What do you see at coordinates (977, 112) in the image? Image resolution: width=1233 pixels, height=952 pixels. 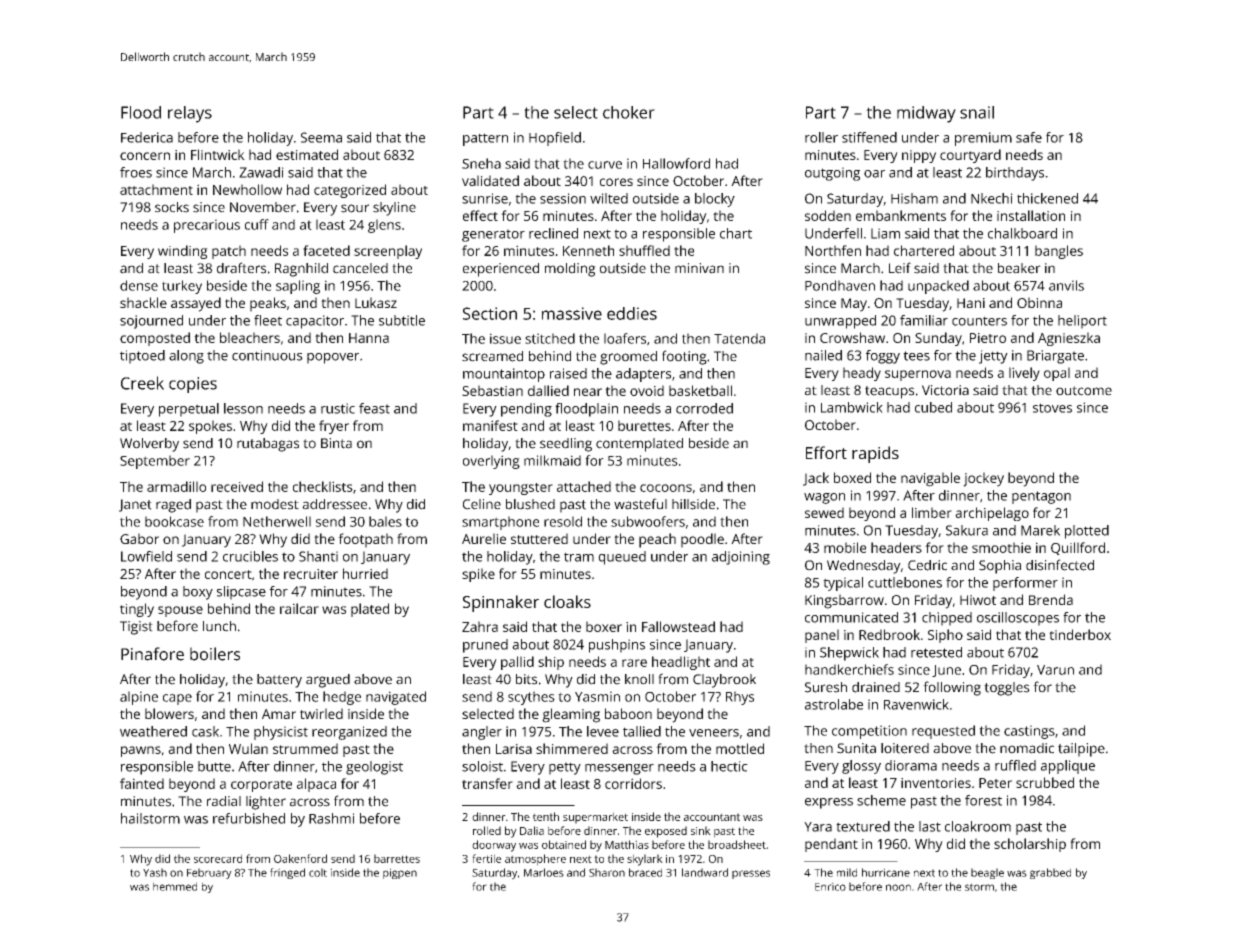 I see `snail` at bounding box center [977, 112].
